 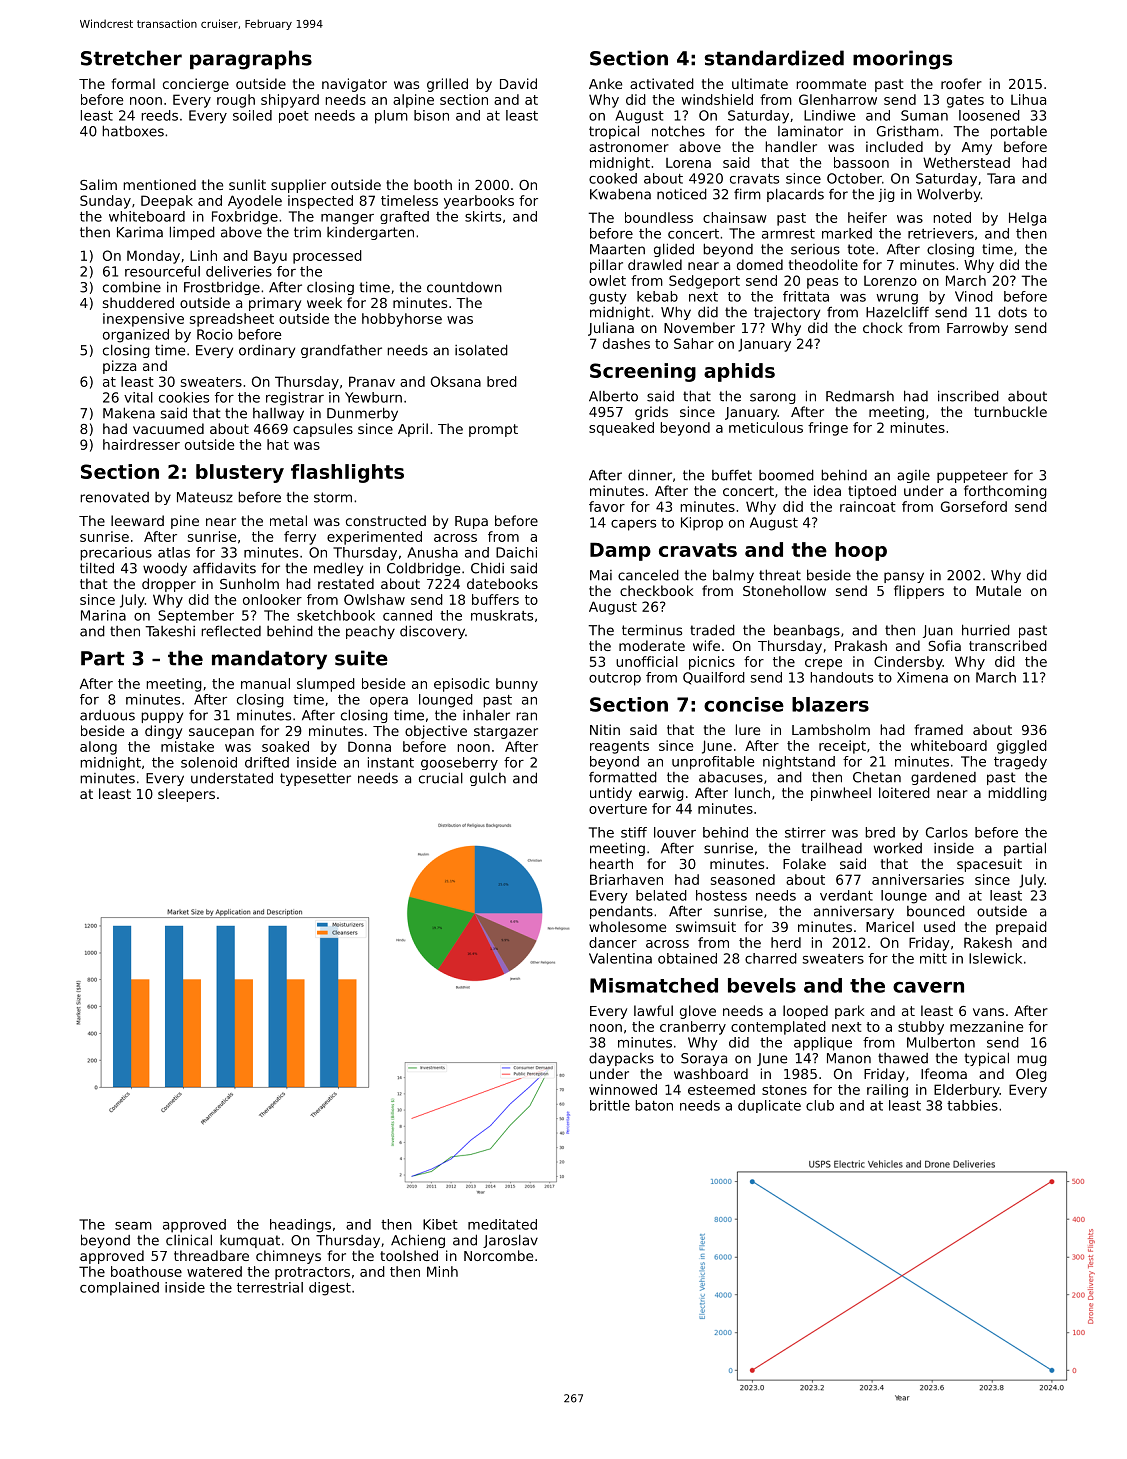 I want to click on Valentina, so click(x=620, y=958).
